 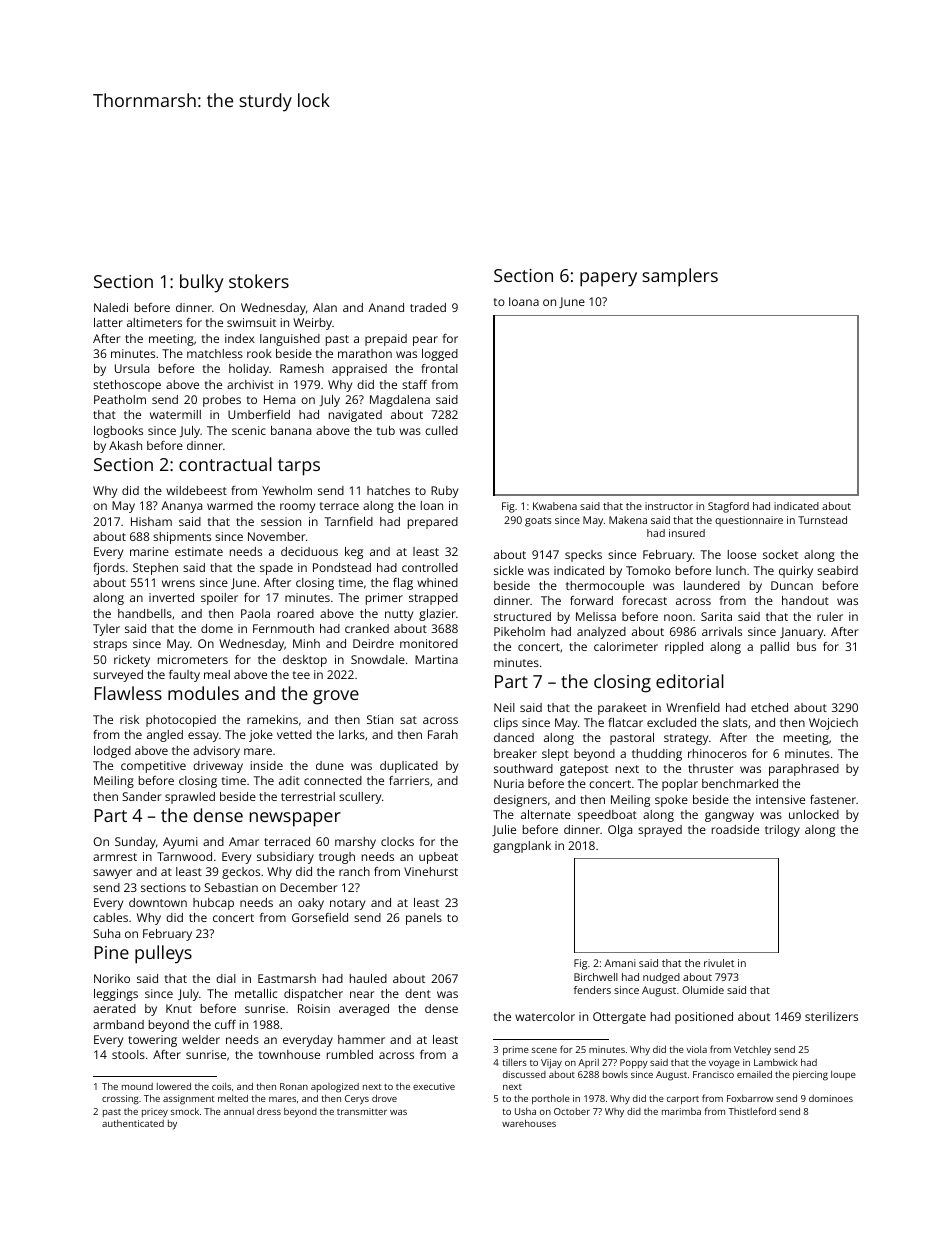 I want to click on sterilizers, so click(x=831, y=1016).
